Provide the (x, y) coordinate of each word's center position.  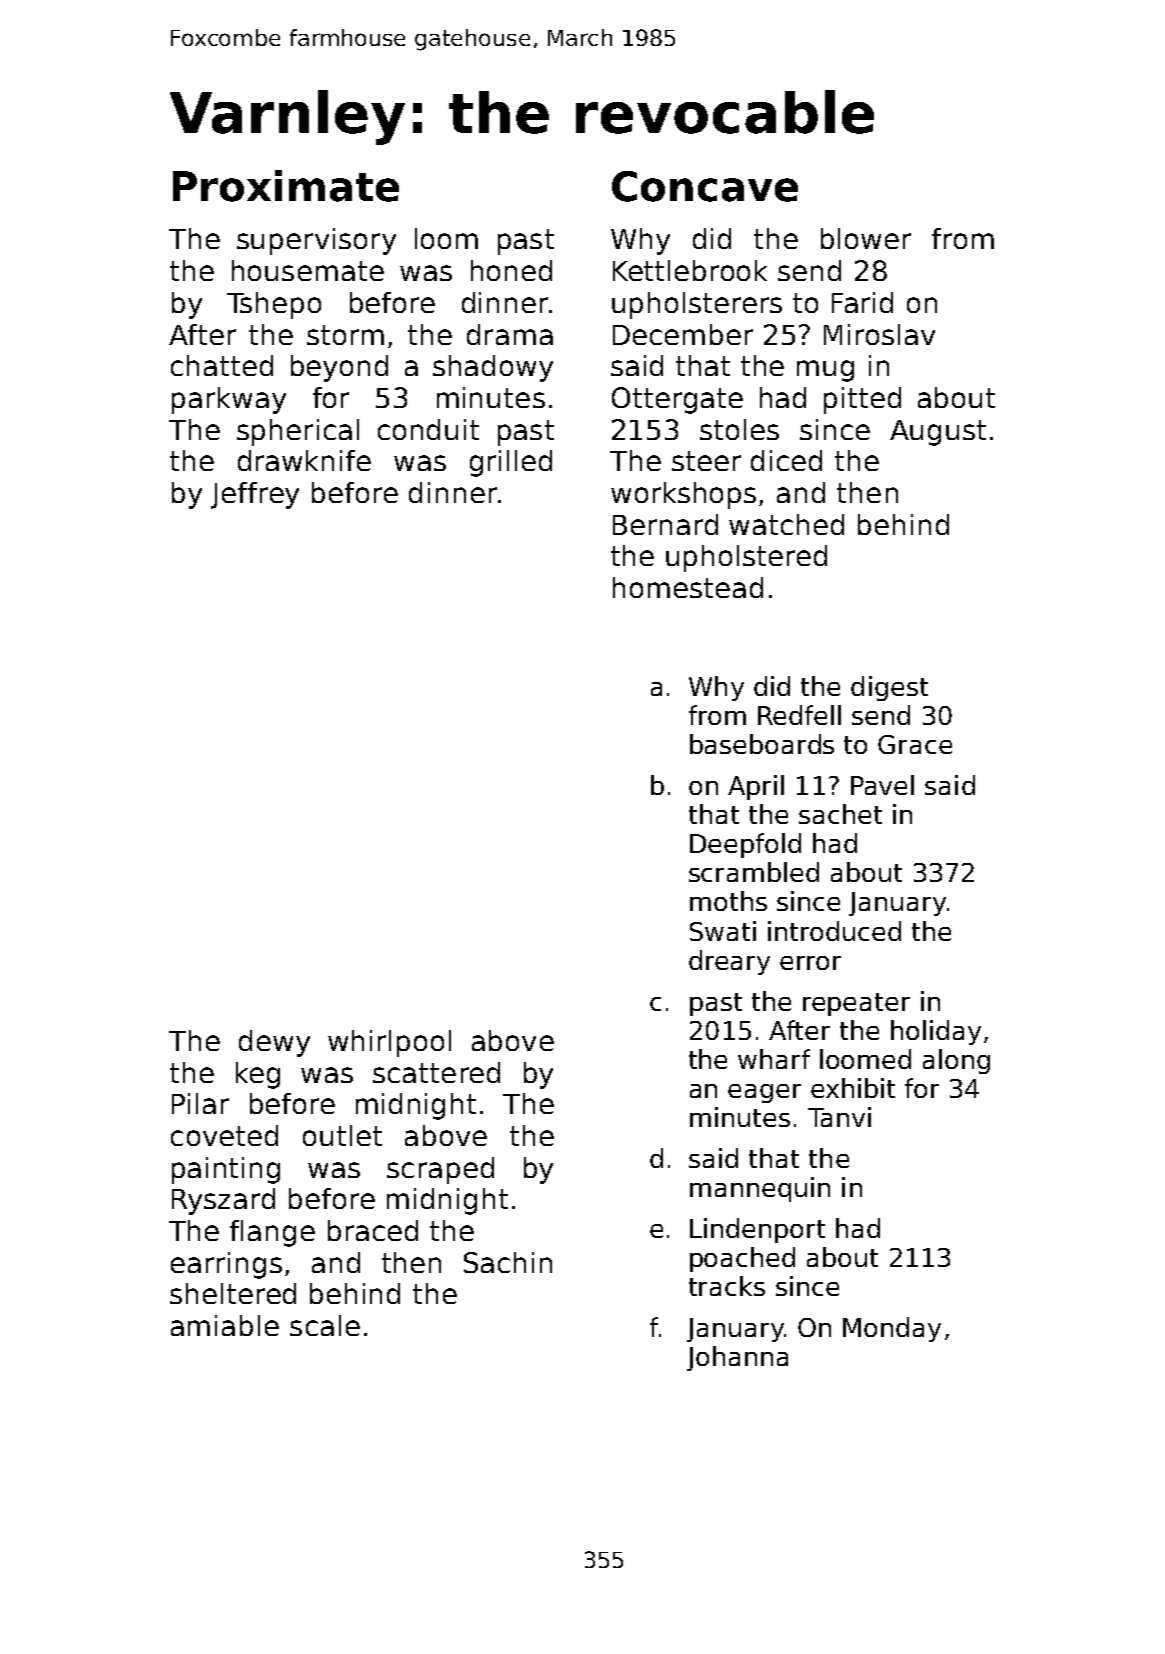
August (938, 433)
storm (345, 335)
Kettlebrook (690, 270)
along (956, 1061)
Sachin (508, 1262)
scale (325, 1325)
